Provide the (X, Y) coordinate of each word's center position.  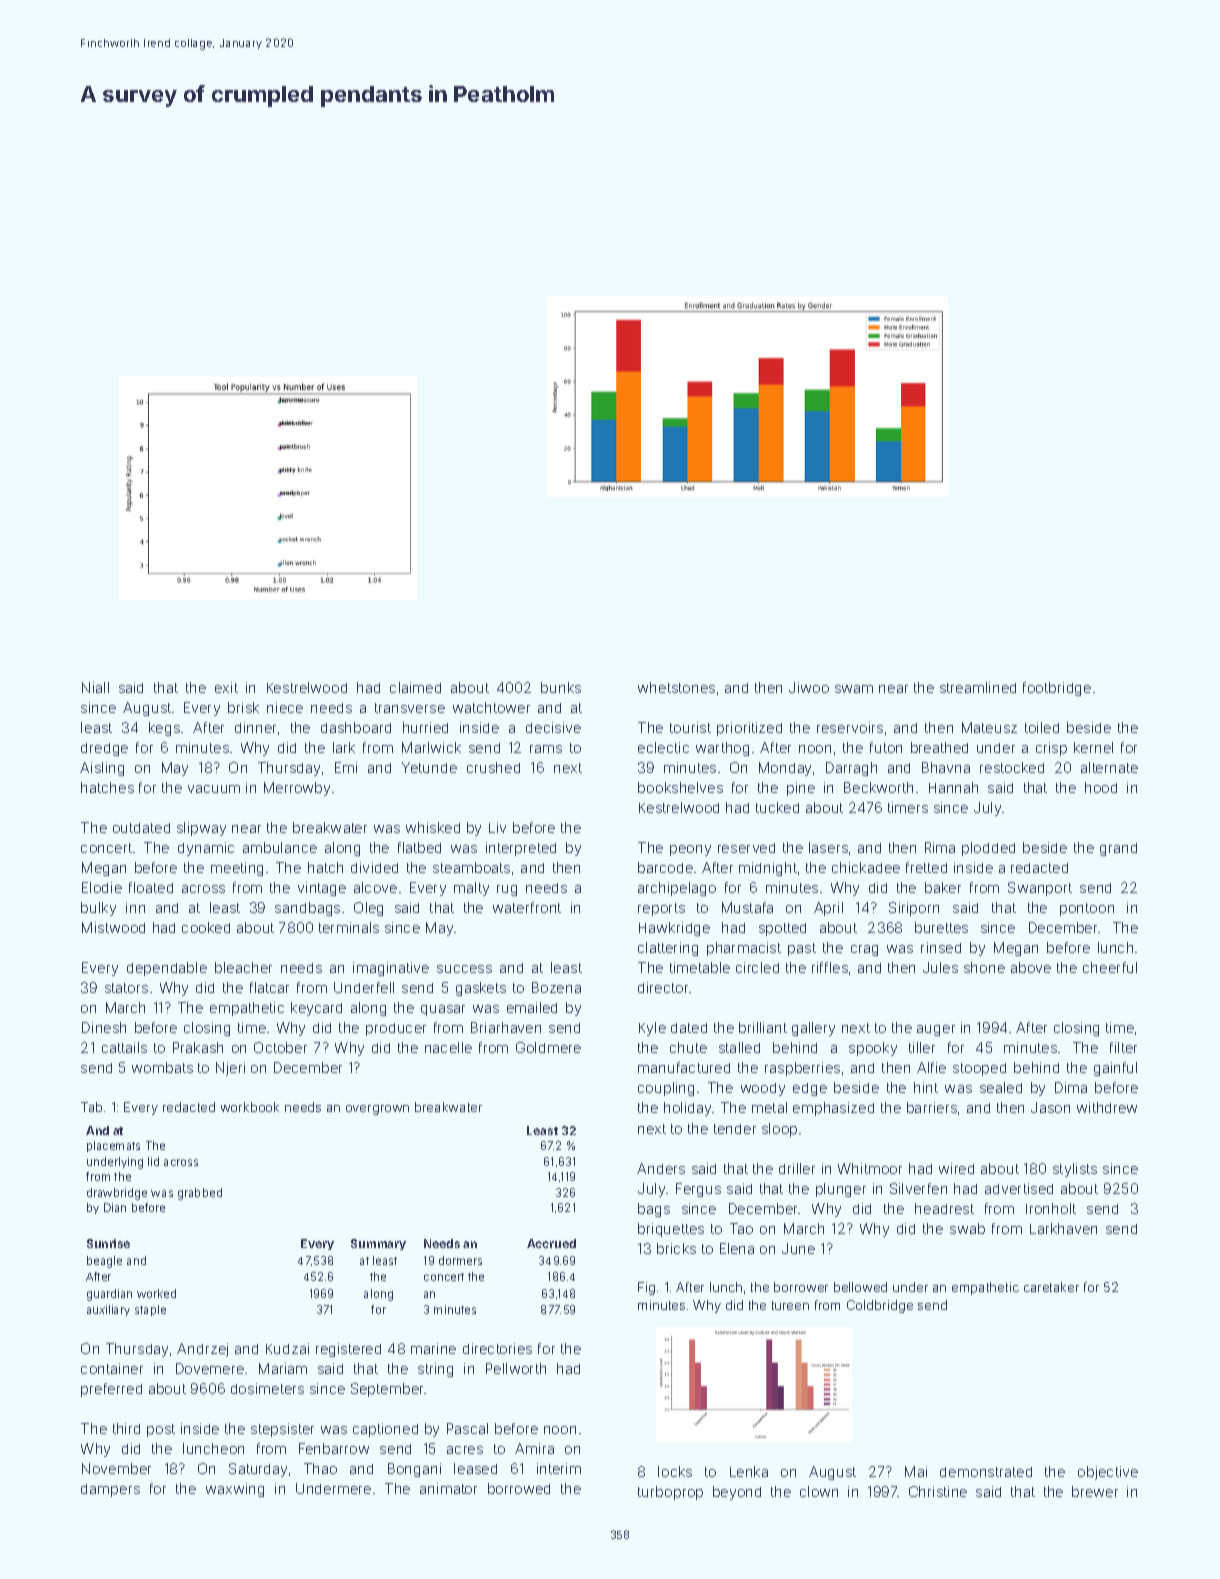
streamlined (978, 687)
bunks (561, 687)
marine (433, 1348)
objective (1108, 1473)
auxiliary (108, 1310)
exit (226, 687)
